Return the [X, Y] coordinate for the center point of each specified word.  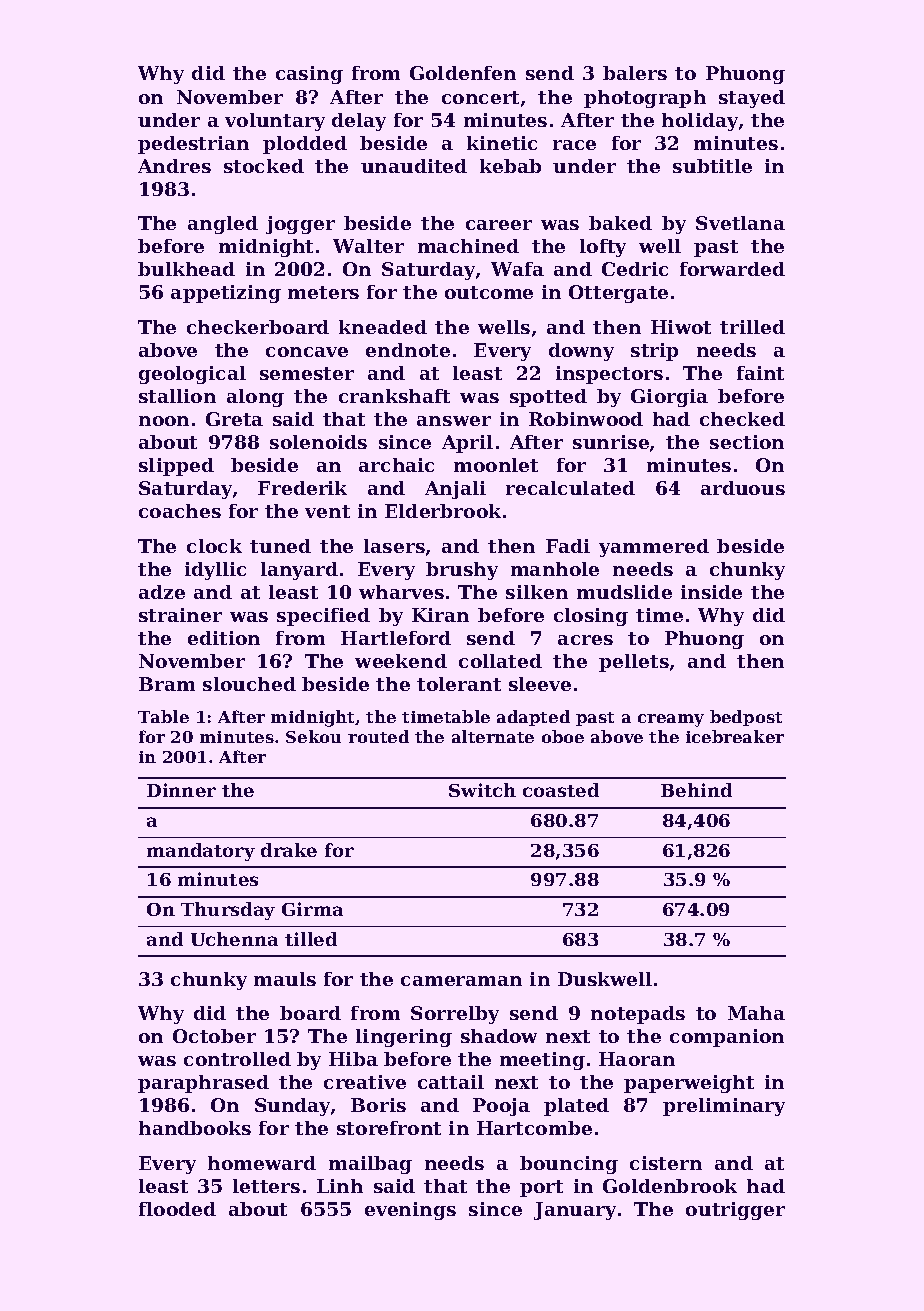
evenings [410, 1211]
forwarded [732, 269]
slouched [249, 684]
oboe [563, 736]
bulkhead [186, 269]
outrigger [735, 1211]
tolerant [459, 684]
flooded [177, 1209]
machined [468, 246]
